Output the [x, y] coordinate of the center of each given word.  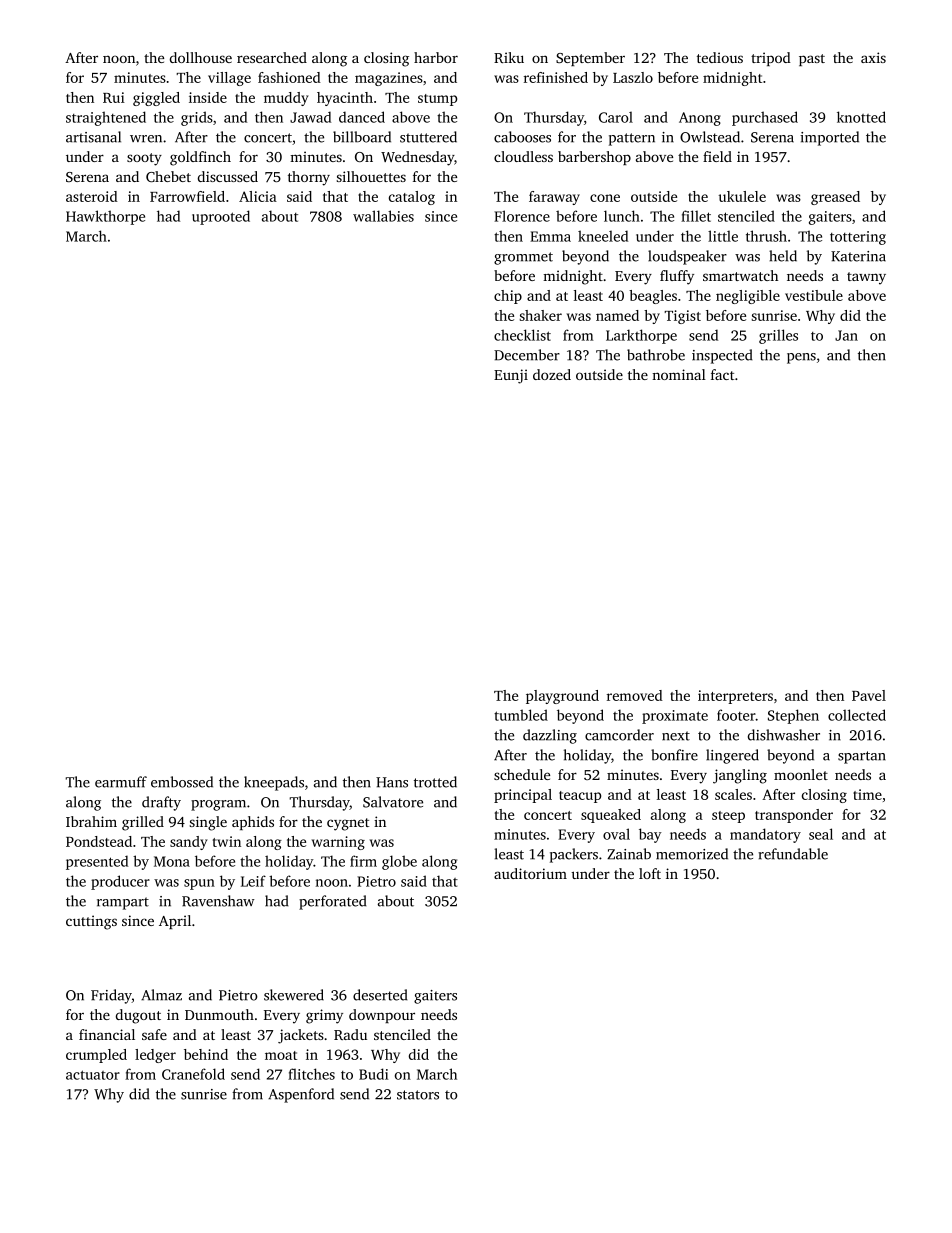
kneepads [274, 783]
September [590, 59]
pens [801, 358]
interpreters [735, 697]
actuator [93, 1075]
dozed [552, 374]
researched [272, 57]
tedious [720, 57]
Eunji [511, 376]
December [527, 355]
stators [418, 1095]
